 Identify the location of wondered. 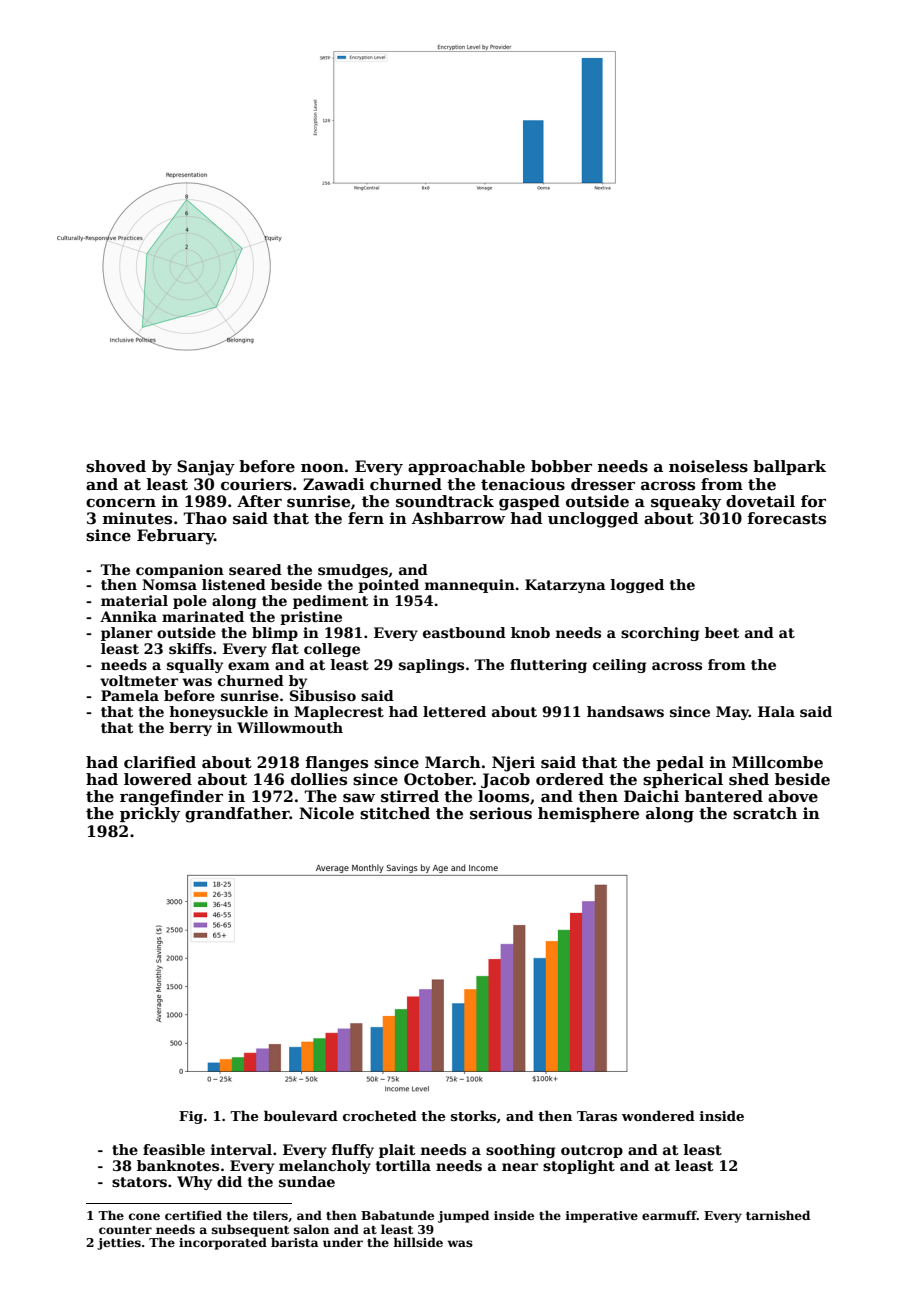
(658, 1115).
